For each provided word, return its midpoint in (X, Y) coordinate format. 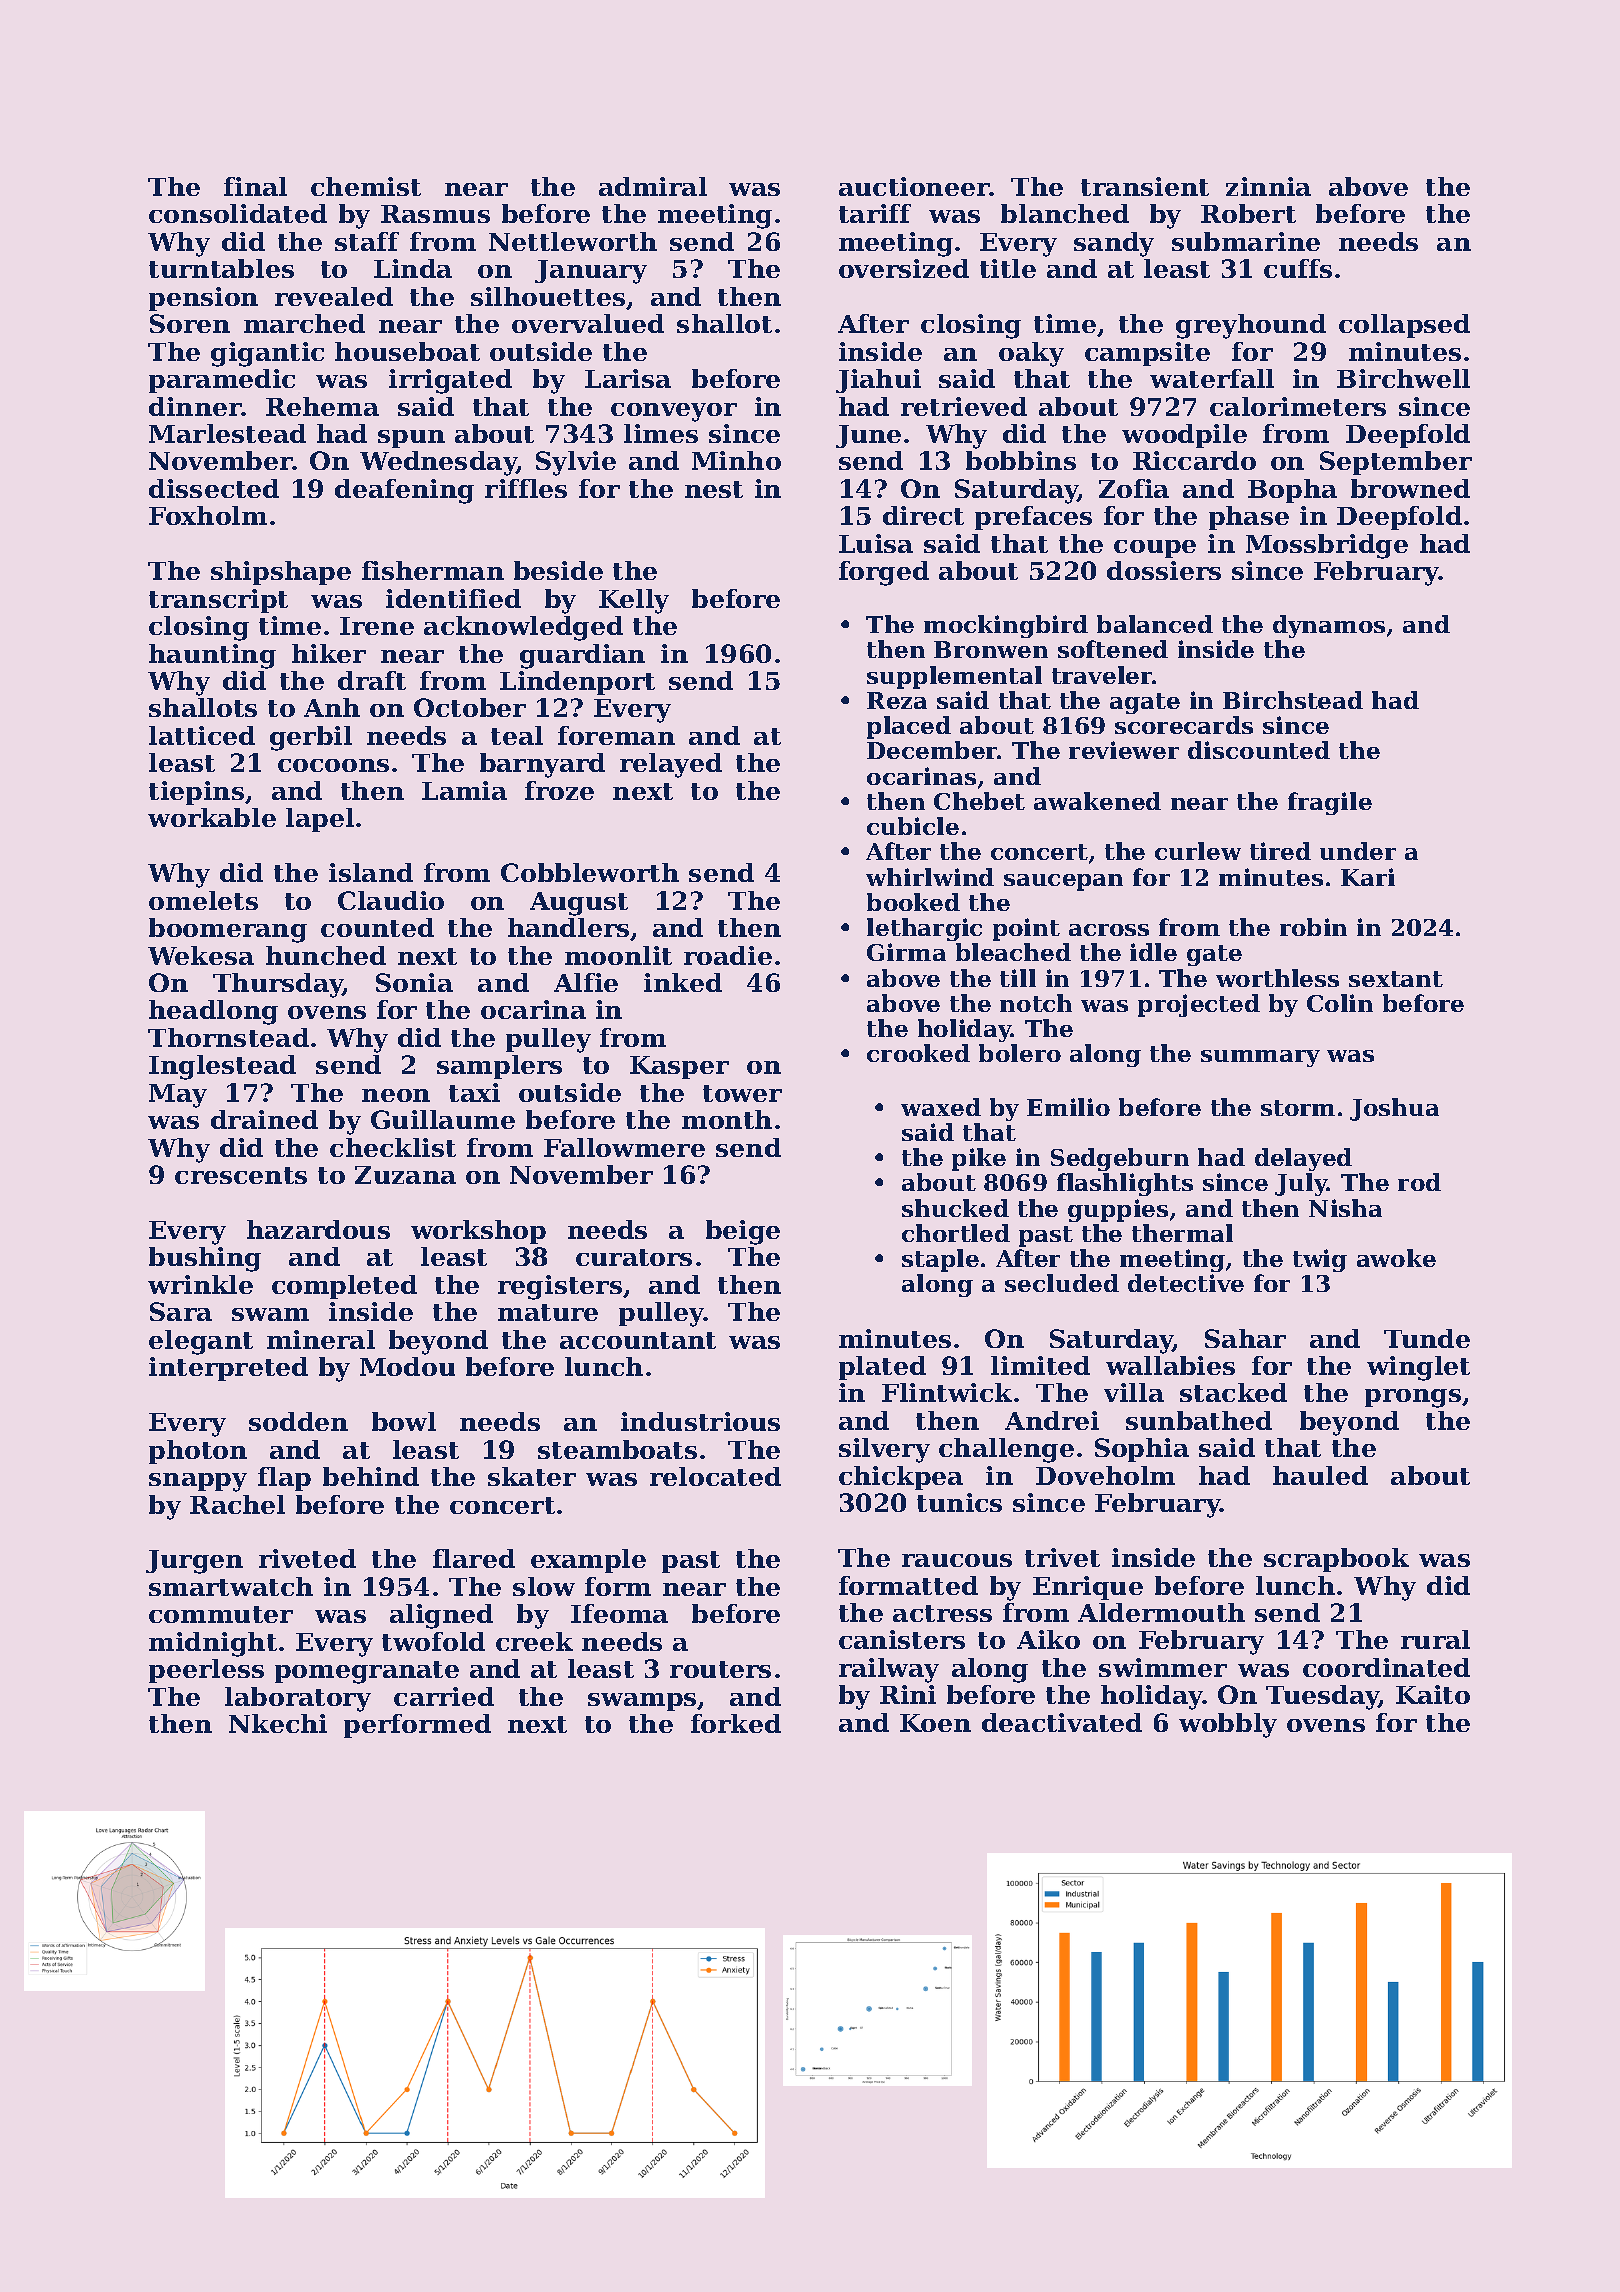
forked (736, 1723)
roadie (728, 955)
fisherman (433, 570)
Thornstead (228, 1037)
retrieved (964, 406)
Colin (1340, 1003)
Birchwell (1403, 378)
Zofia (1134, 488)
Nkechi (278, 1723)
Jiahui (878, 381)
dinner (195, 406)
